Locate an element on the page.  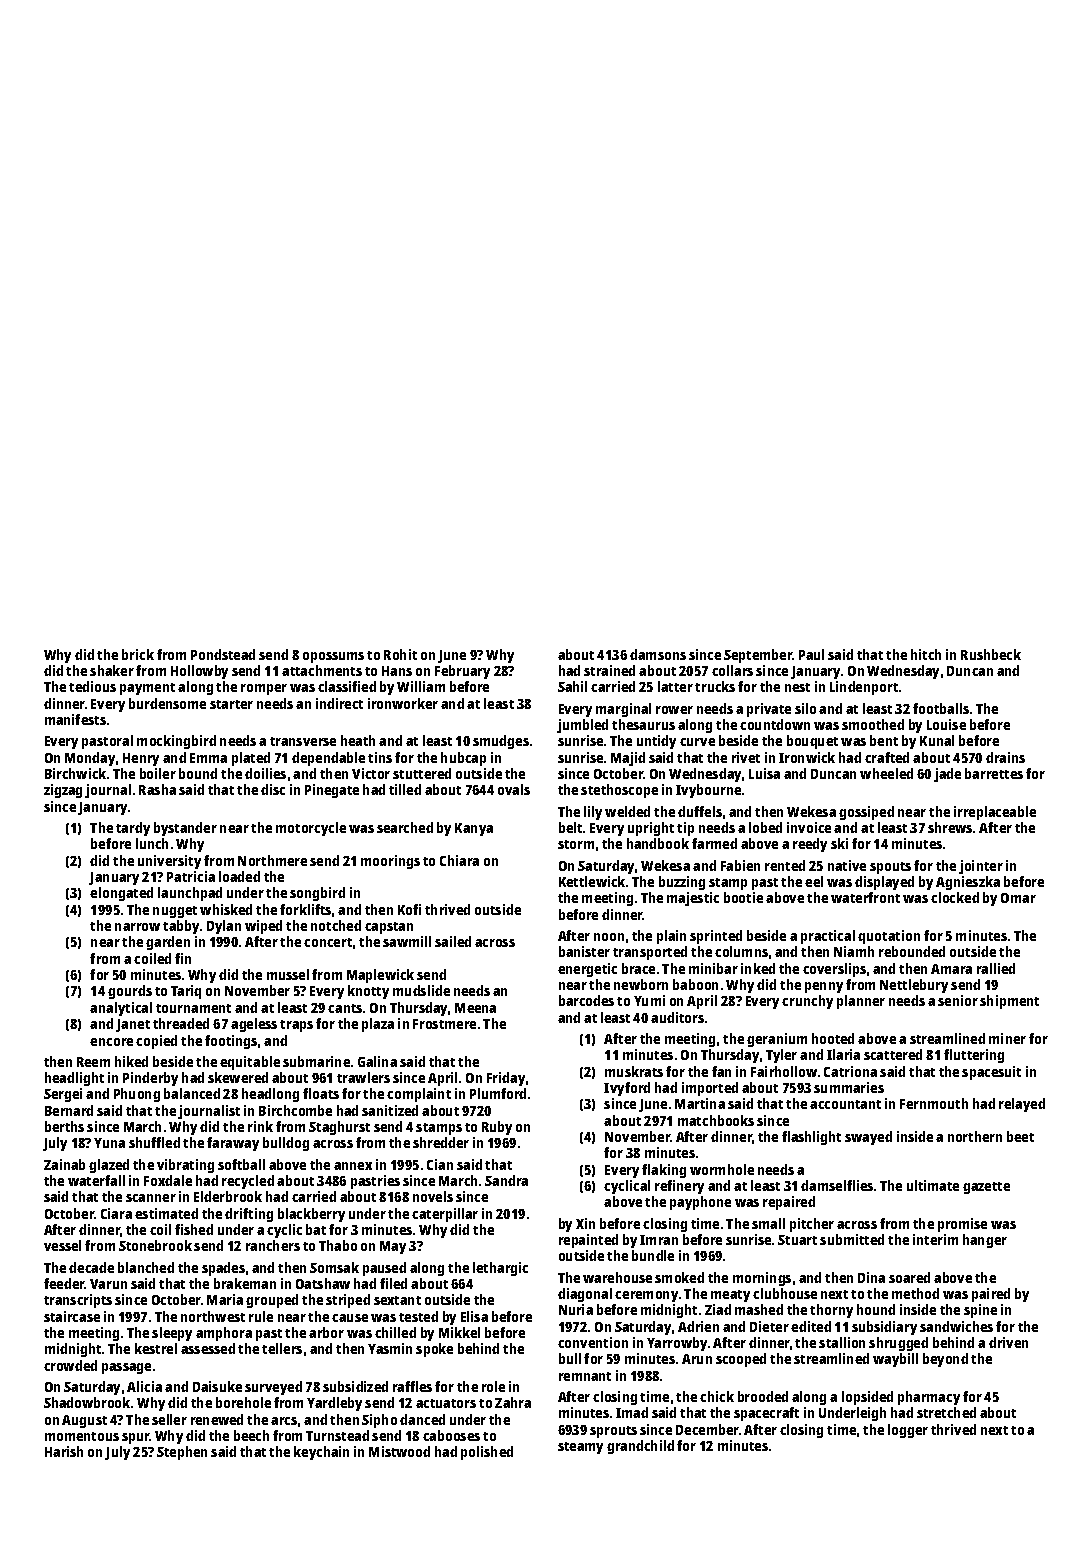
romper is located at coordinates (264, 689).
